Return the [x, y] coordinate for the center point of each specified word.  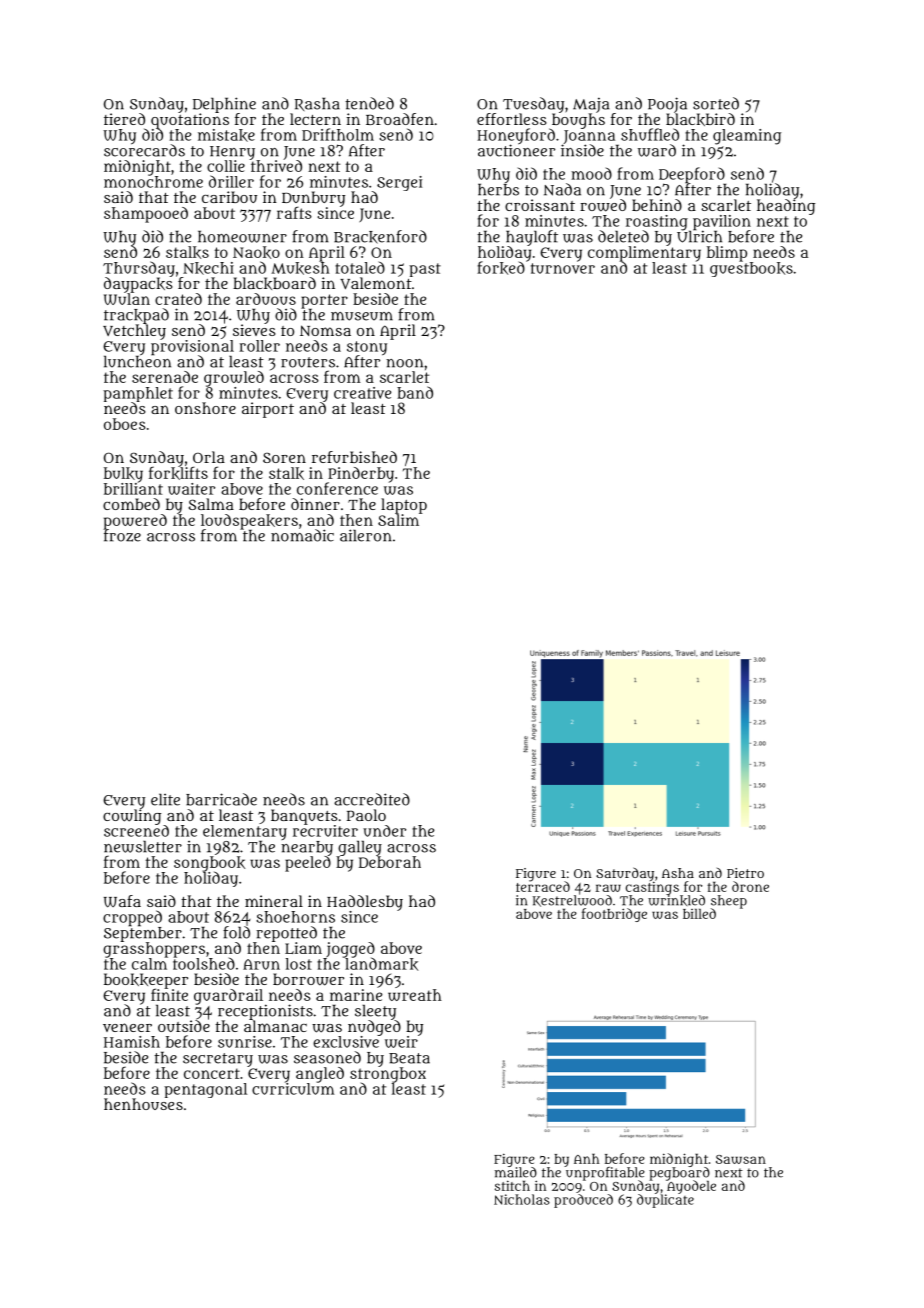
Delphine [224, 105]
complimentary [644, 254]
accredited [372, 799]
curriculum [293, 1089]
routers [308, 362]
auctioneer [516, 150]
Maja [591, 105]
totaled [360, 267]
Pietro [745, 873]
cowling [132, 817]
